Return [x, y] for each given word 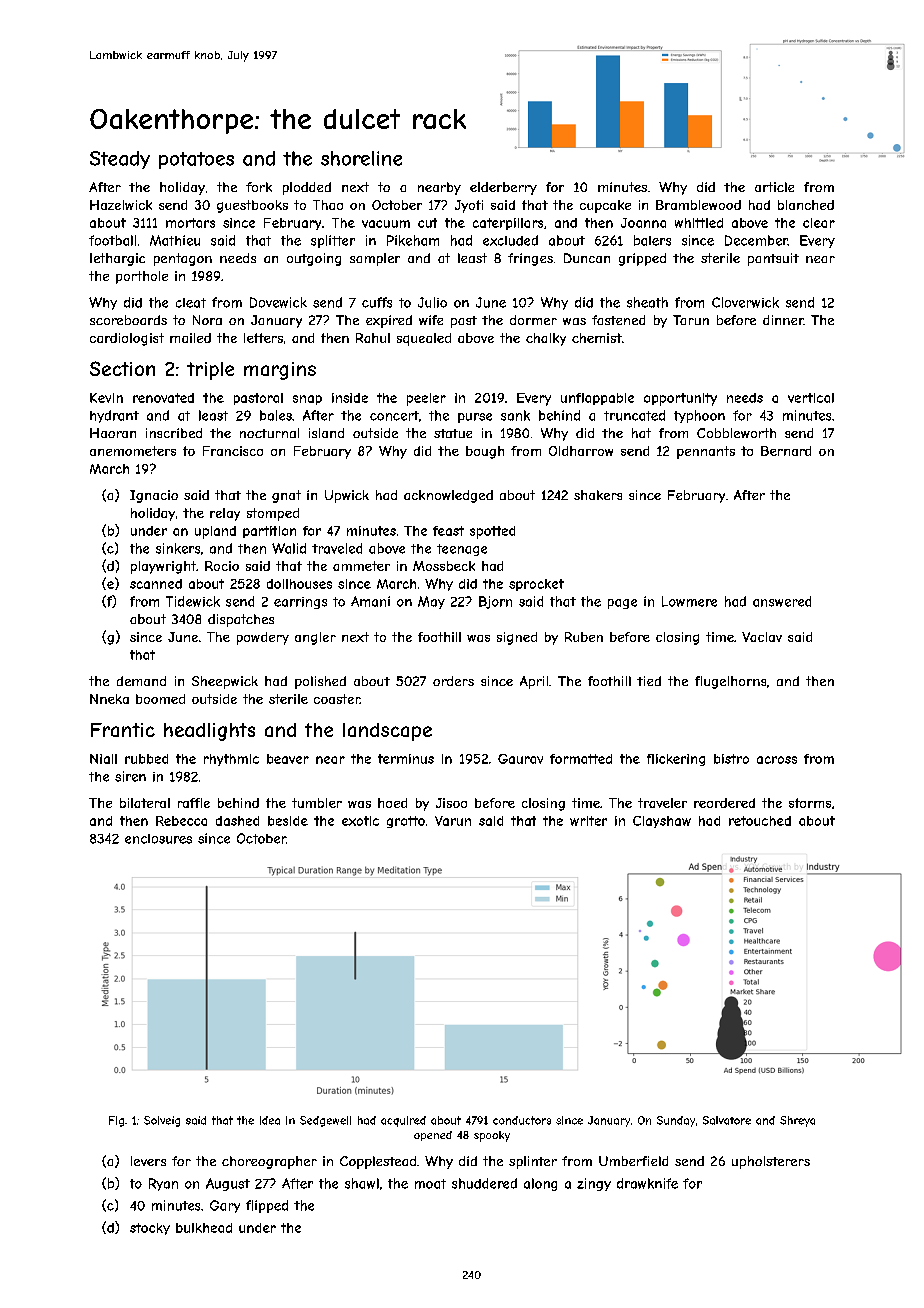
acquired [403, 1121]
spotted [492, 532]
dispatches [241, 620]
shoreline [361, 158]
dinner [783, 320]
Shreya [797, 1121]
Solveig [162, 1121]
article [774, 187]
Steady [120, 160]
